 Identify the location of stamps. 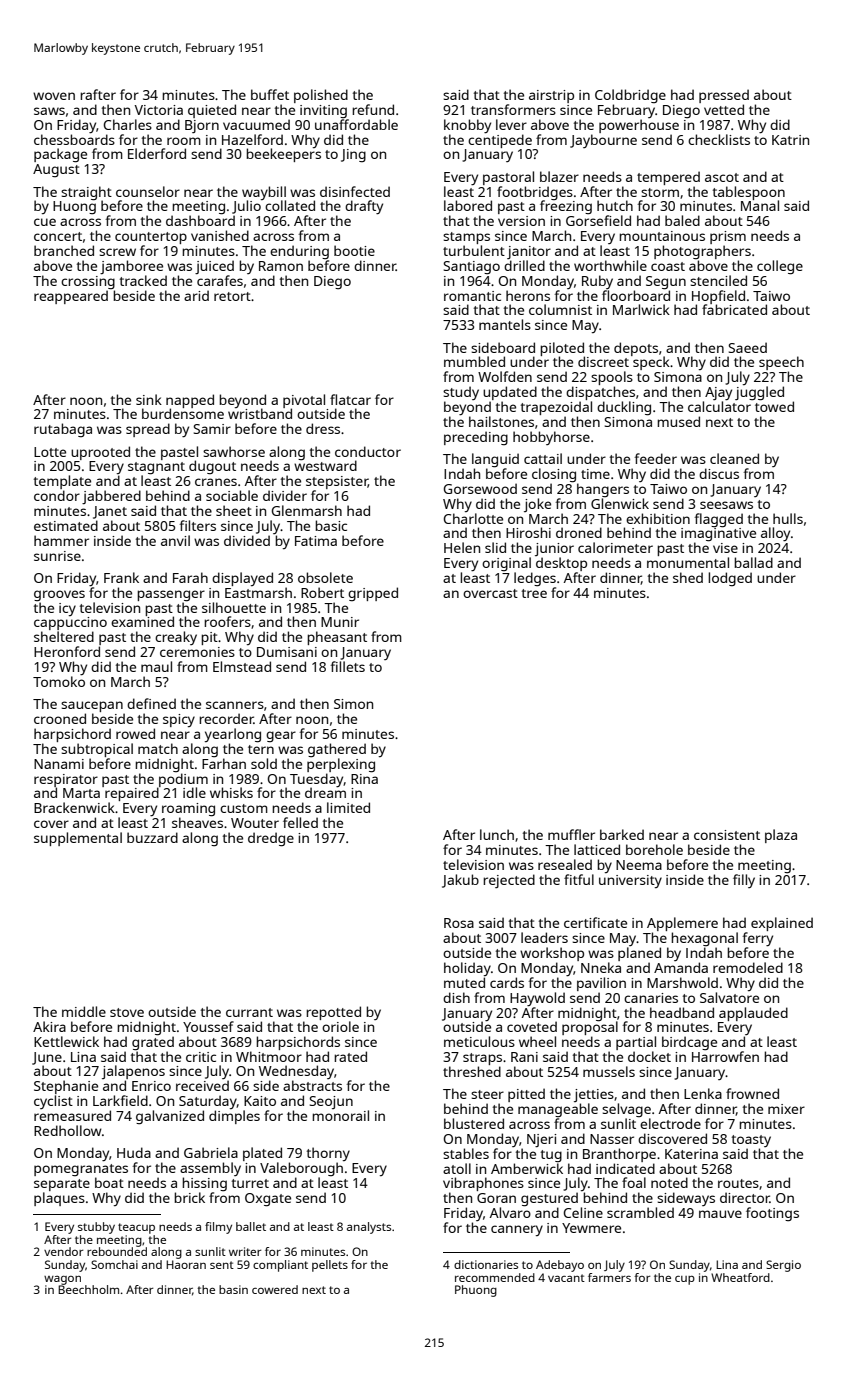
(466, 238).
